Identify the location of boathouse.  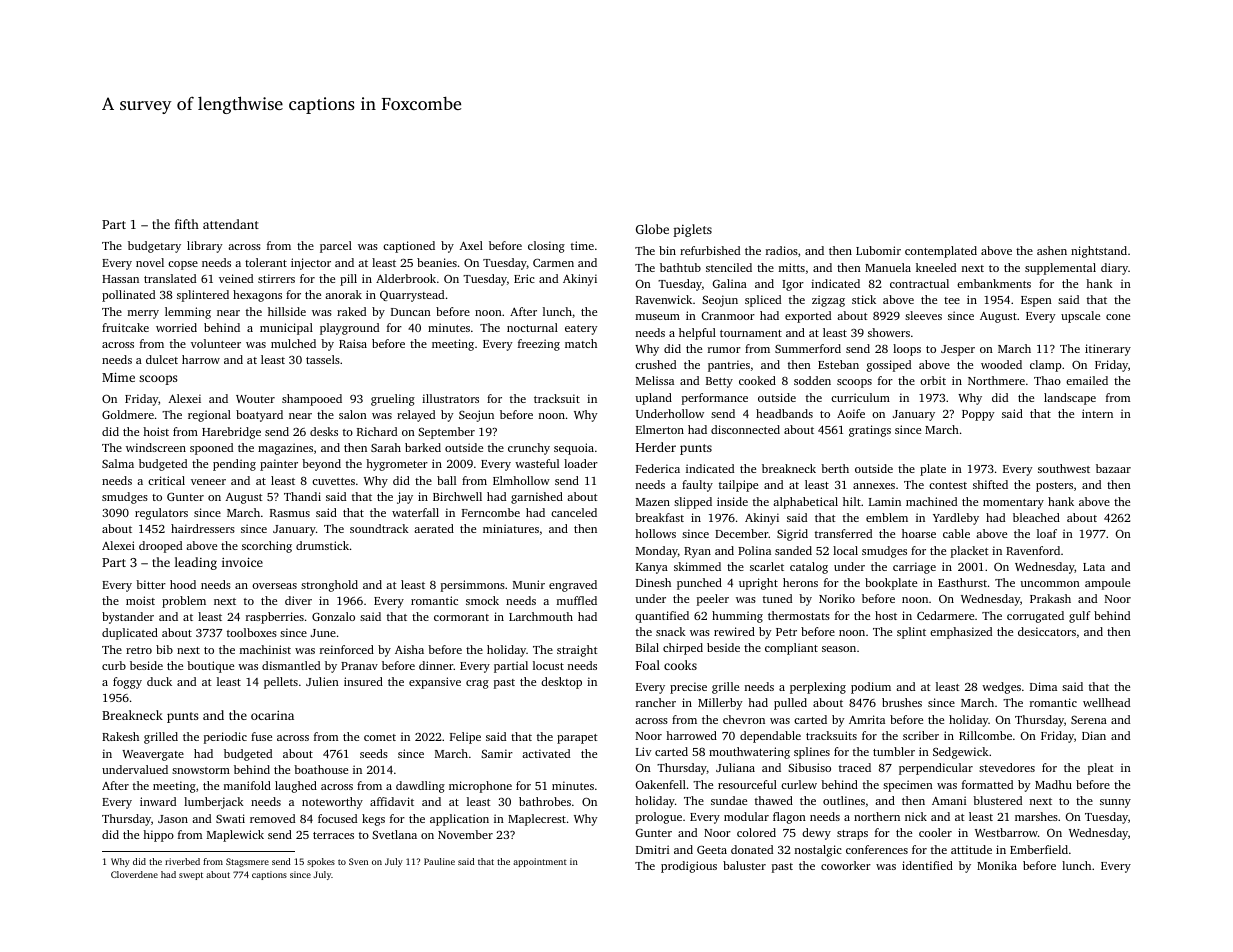
(321, 769).
